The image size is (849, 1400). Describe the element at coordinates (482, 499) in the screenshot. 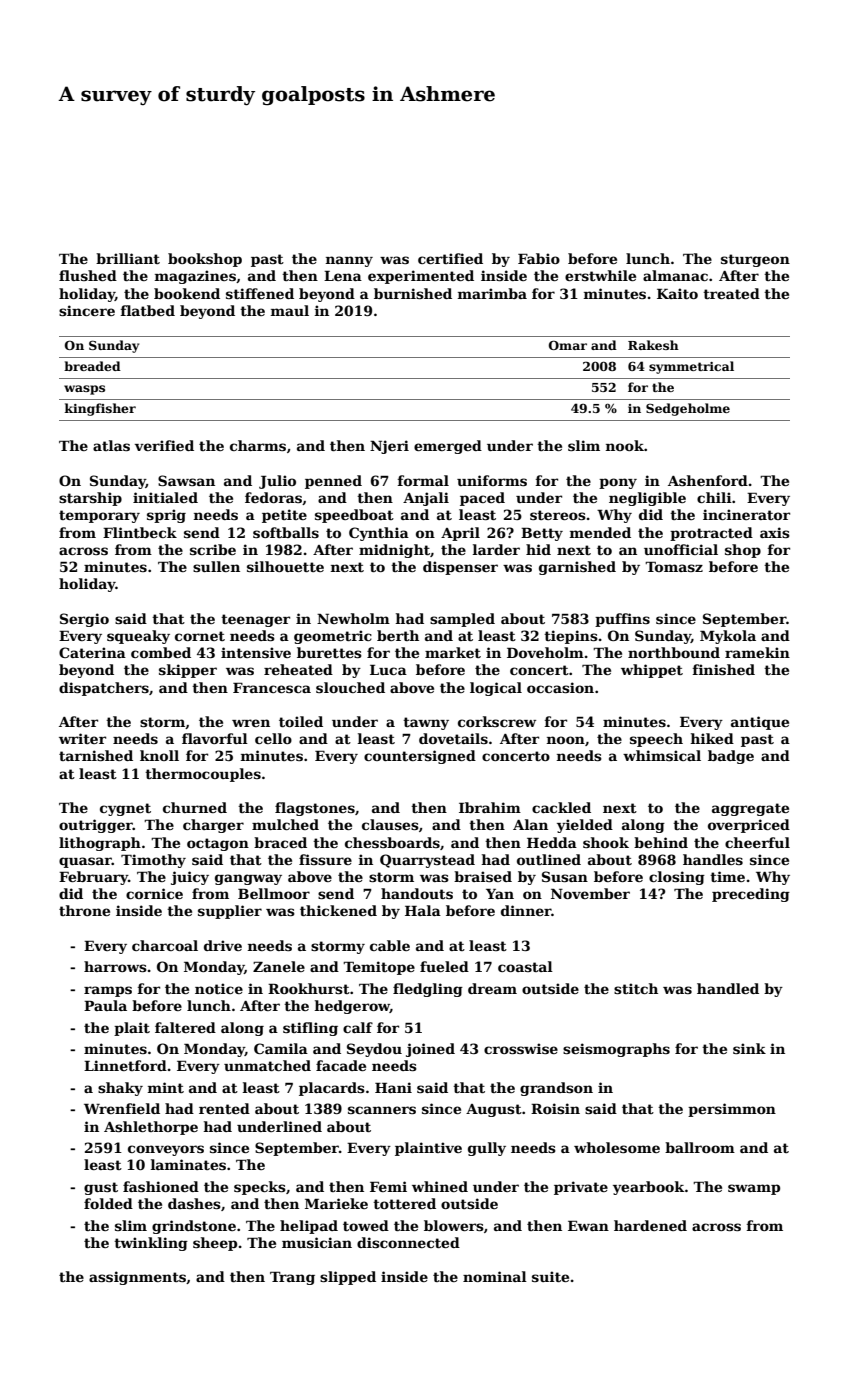

I see `paced` at that location.
